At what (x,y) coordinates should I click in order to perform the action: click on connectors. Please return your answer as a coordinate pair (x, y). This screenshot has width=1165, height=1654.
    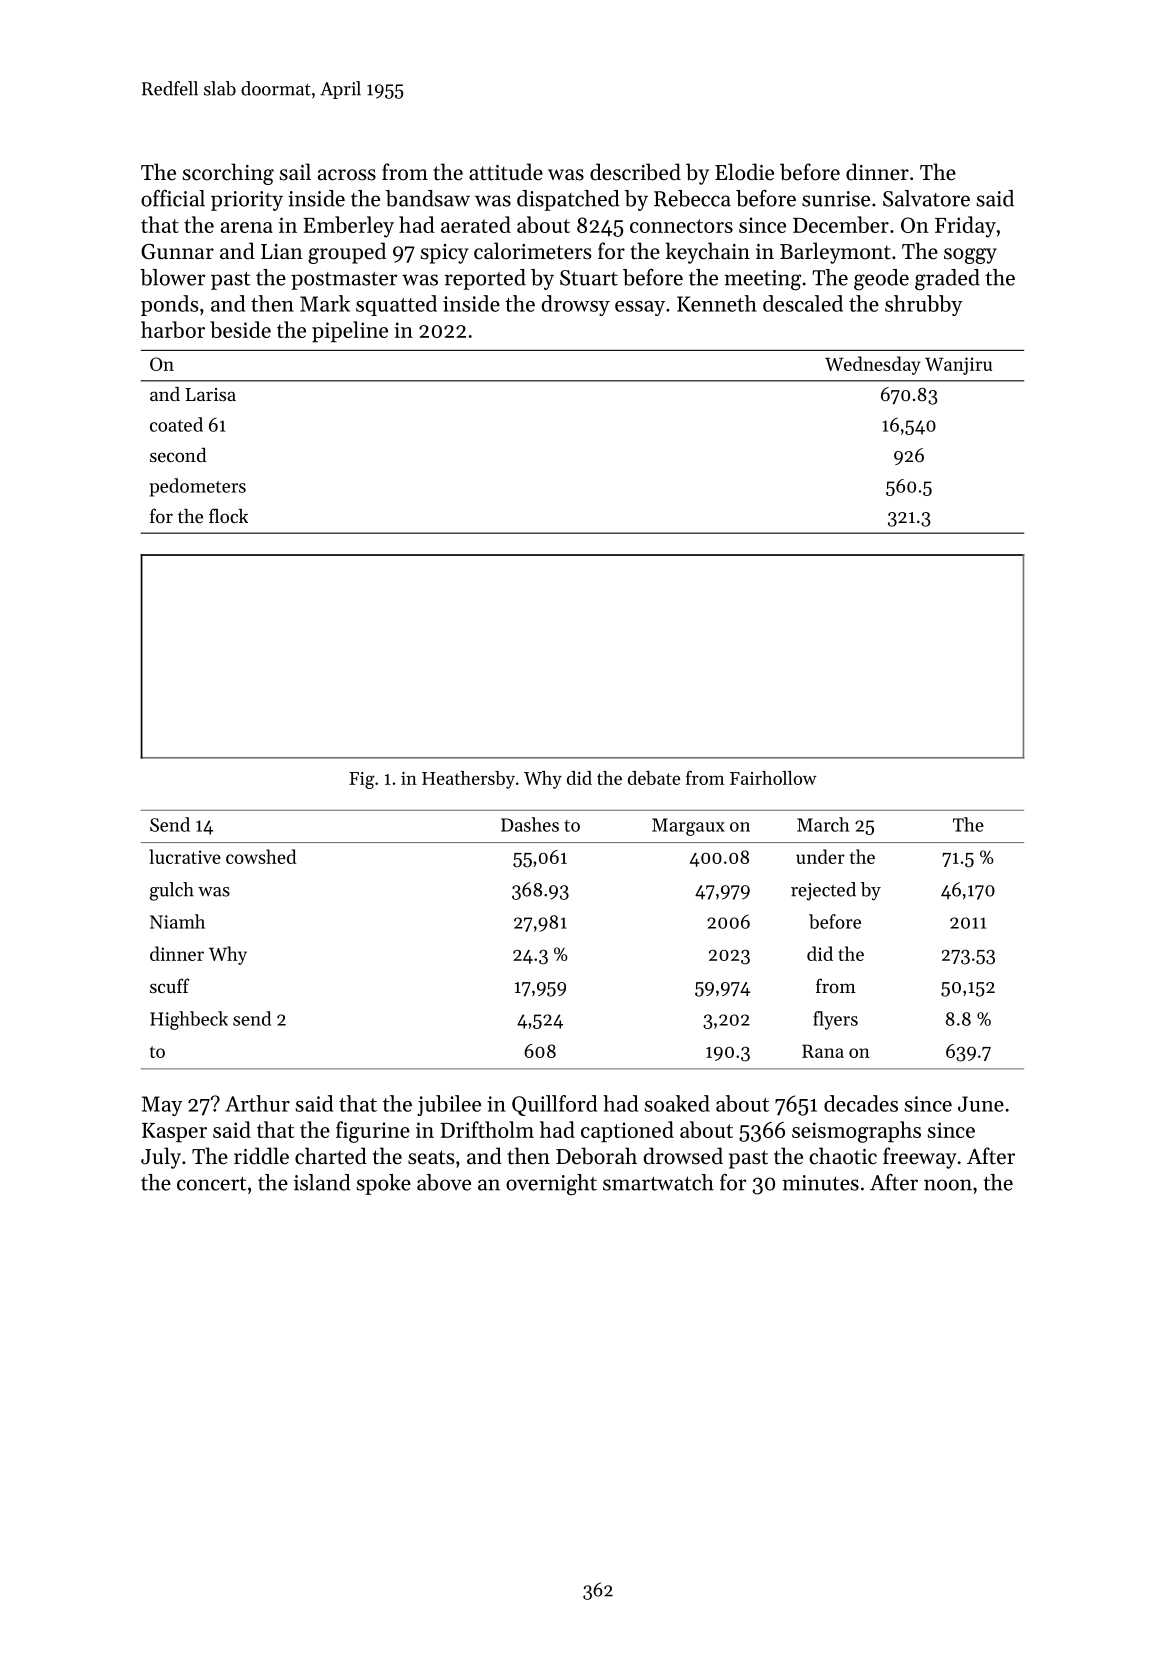
    Looking at the image, I should click on (681, 226).
